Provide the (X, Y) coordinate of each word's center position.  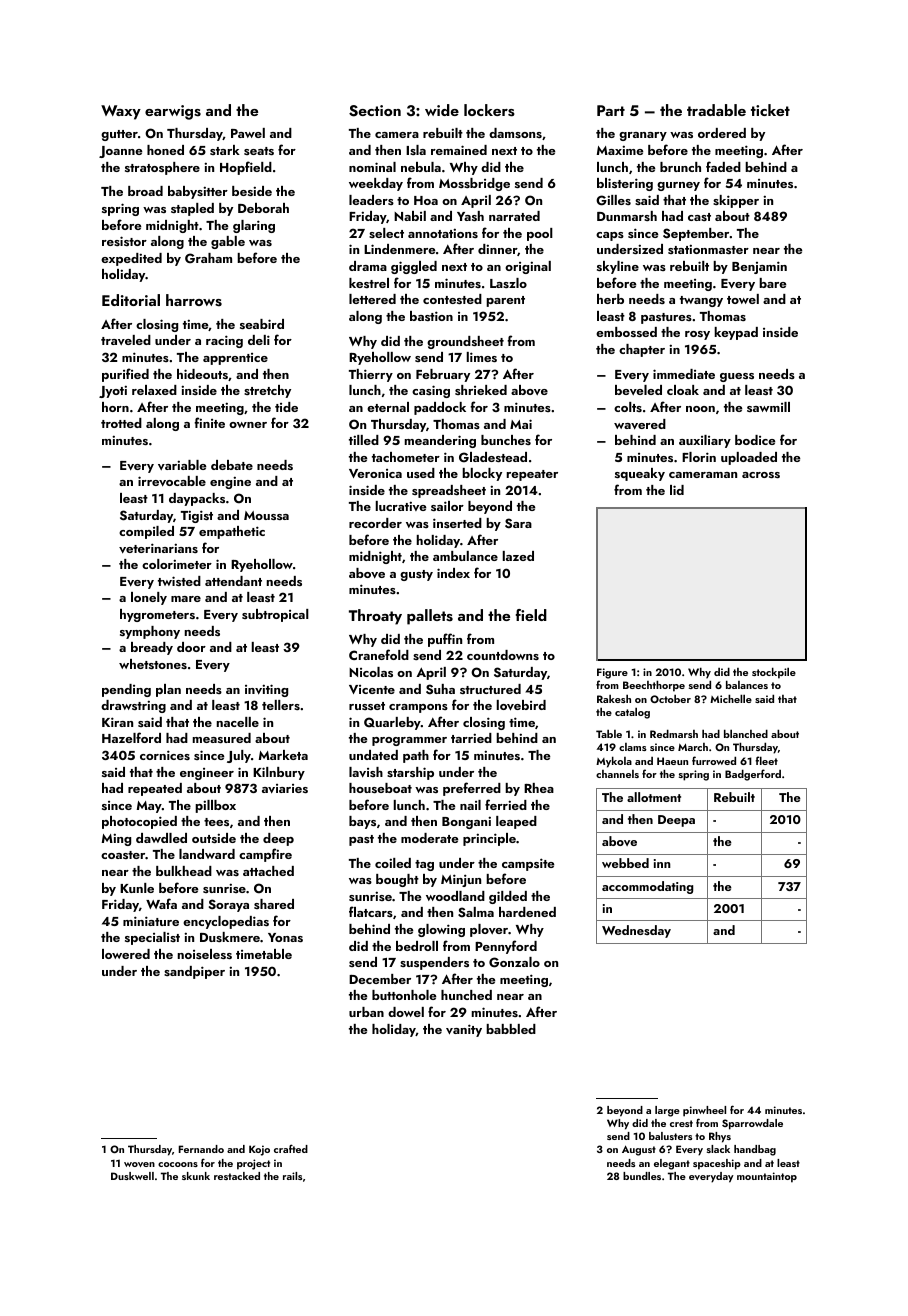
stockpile (774, 673)
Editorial (131, 300)
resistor (124, 241)
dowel (406, 1012)
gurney (678, 186)
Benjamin (759, 267)
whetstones (153, 664)
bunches (506, 440)
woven (139, 1164)
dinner (497, 249)
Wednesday (636, 931)
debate (232, 465)
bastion (431, 316)
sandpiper (194, 972)
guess (737, 377)
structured (490, 689)
